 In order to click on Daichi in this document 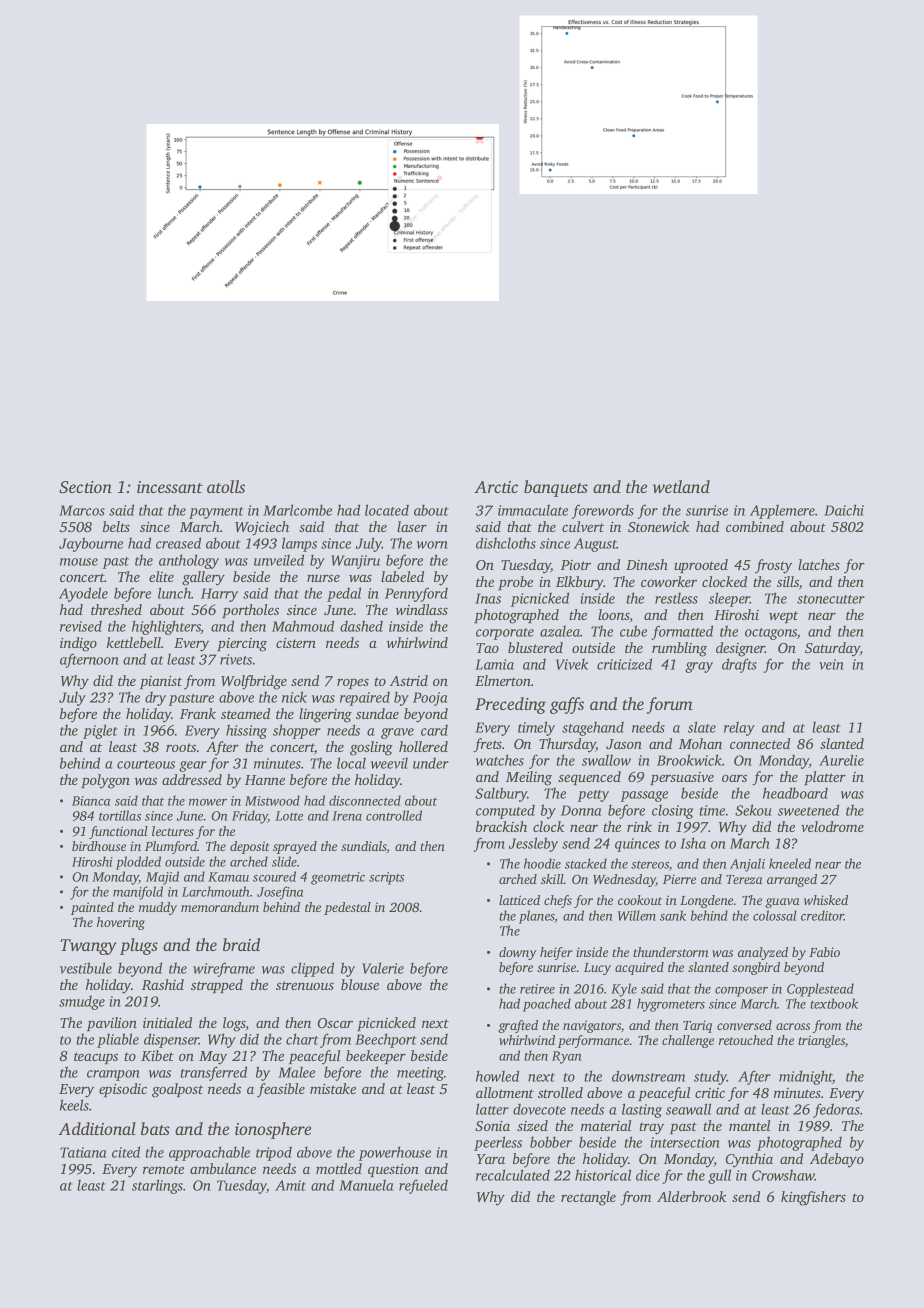, I will do `click(844, 510)`.
